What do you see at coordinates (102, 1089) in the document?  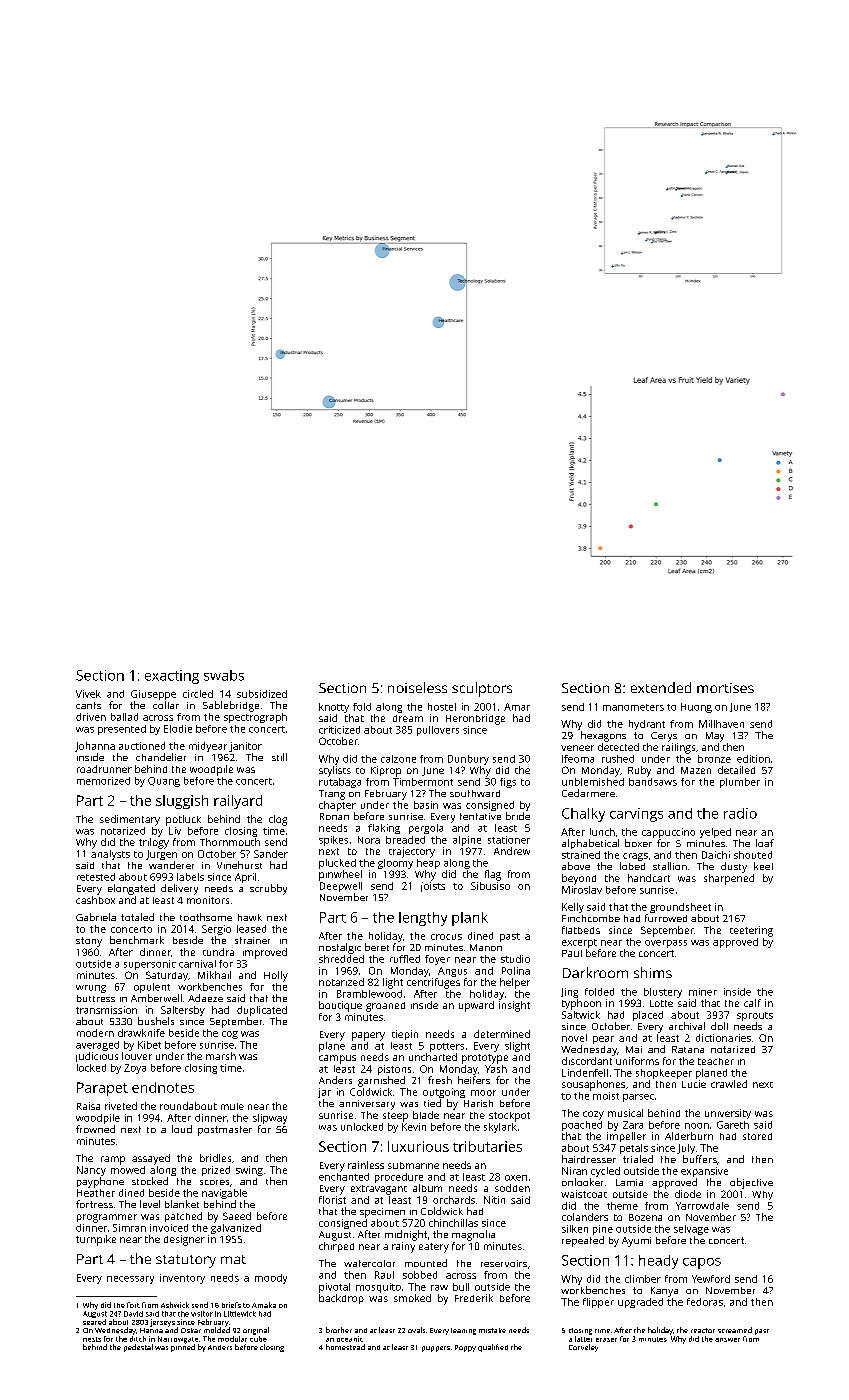 I see `Parapet` at bounding box center [102, 1089].
